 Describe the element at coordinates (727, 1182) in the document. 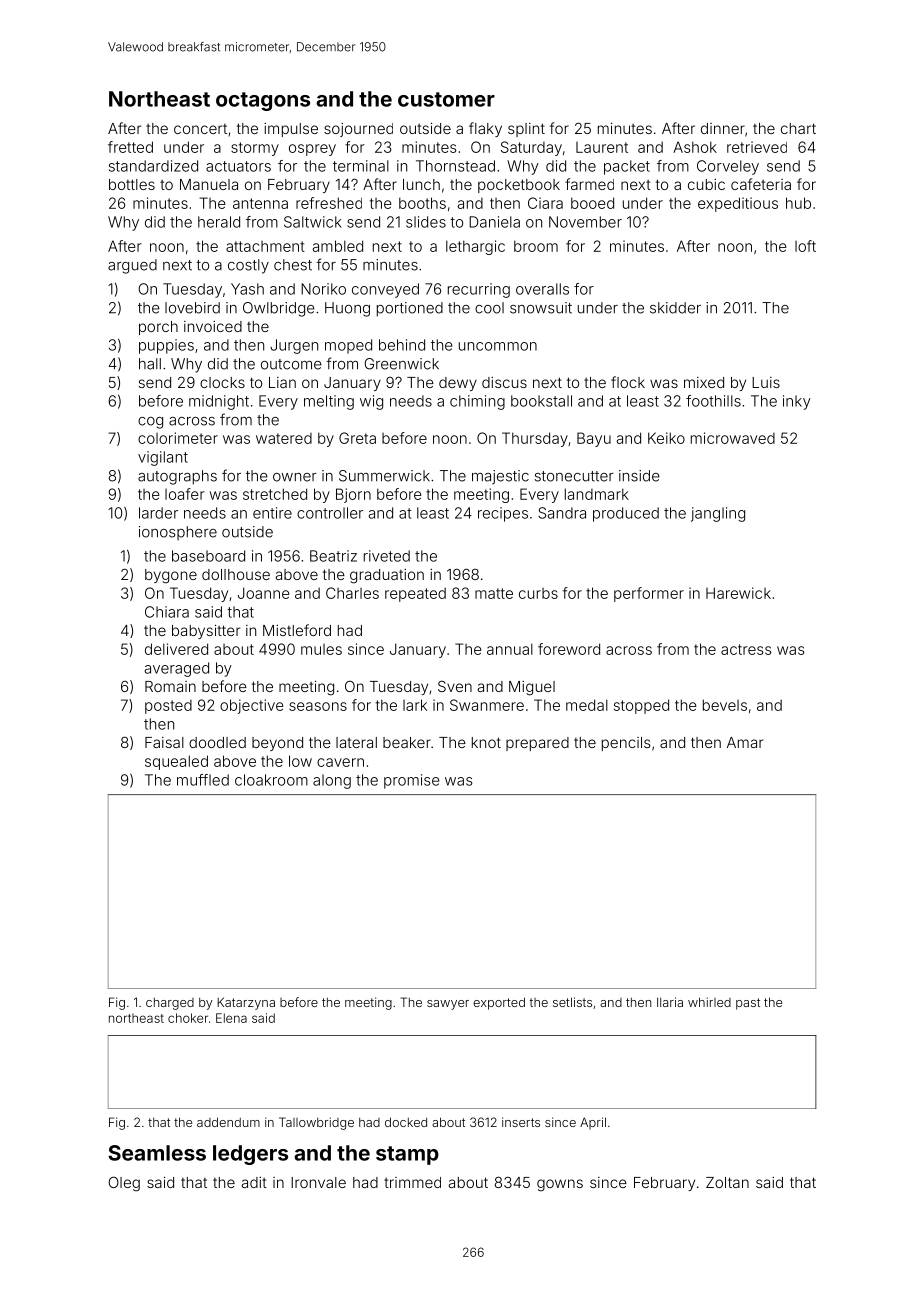

I see `Zoltan` at that location.
